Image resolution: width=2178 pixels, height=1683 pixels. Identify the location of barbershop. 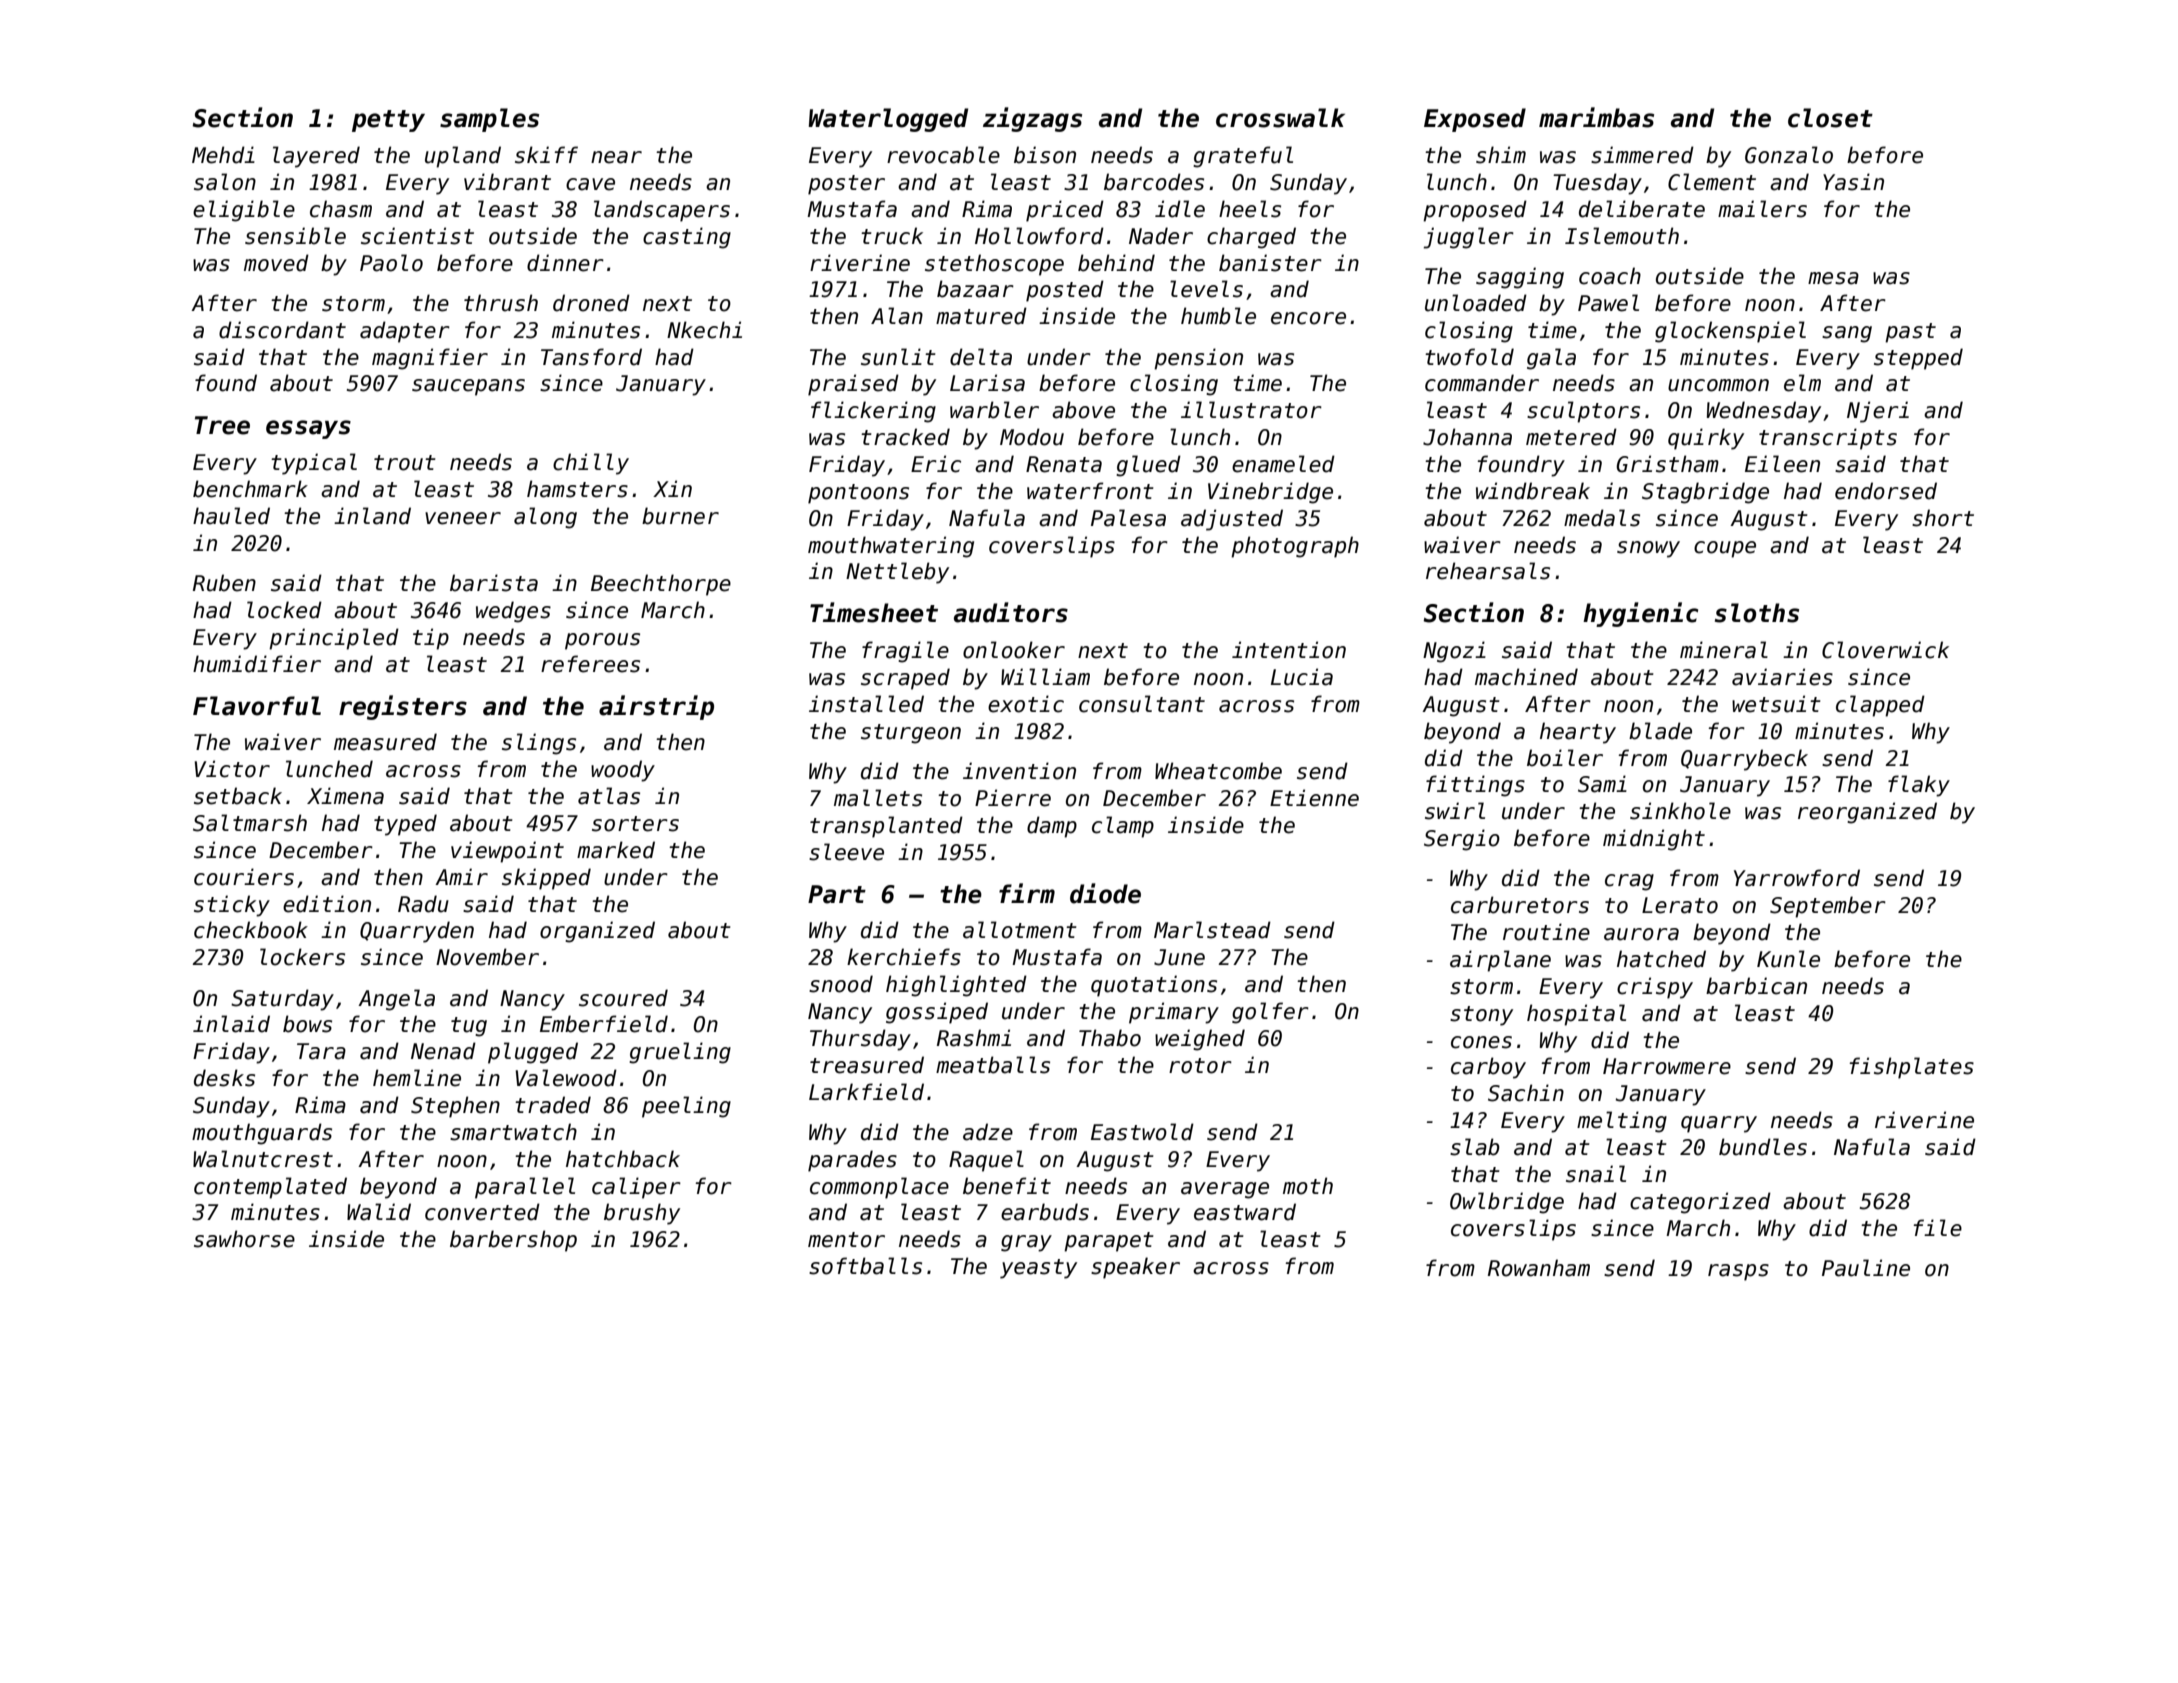
(513, 1241).
